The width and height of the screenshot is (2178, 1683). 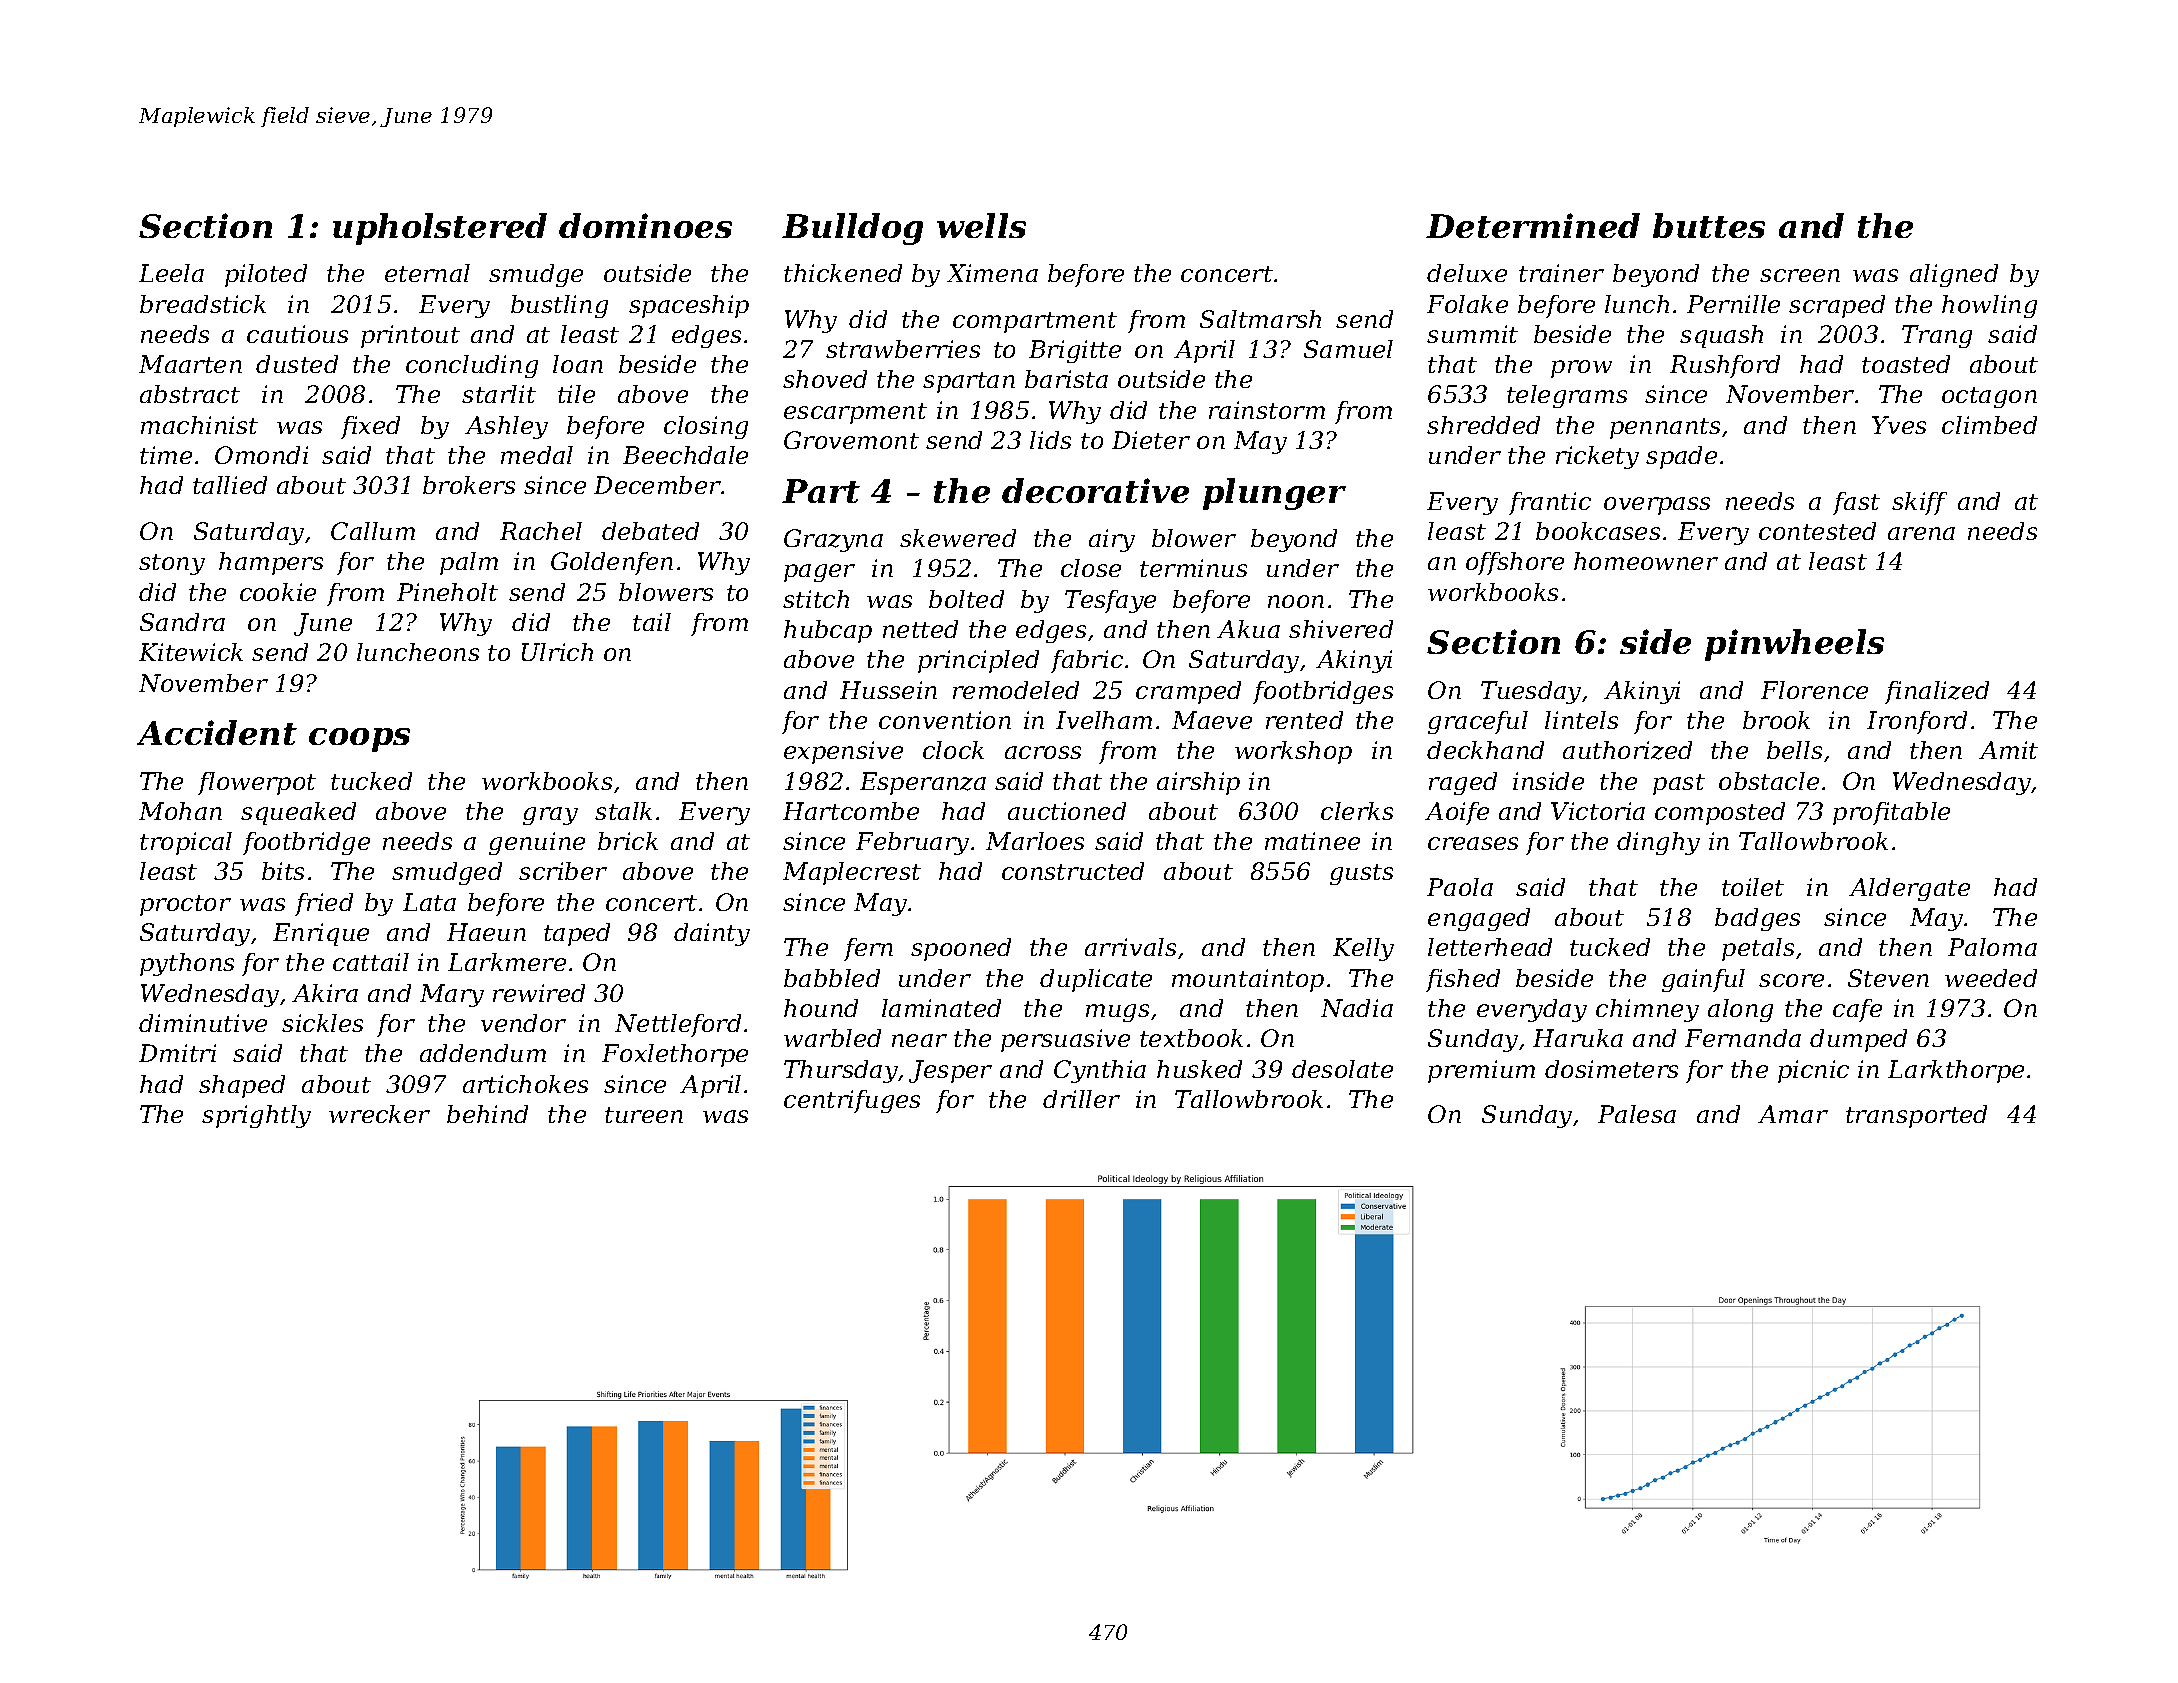 I want to click on upholstered, so click(x=440, y=229).
